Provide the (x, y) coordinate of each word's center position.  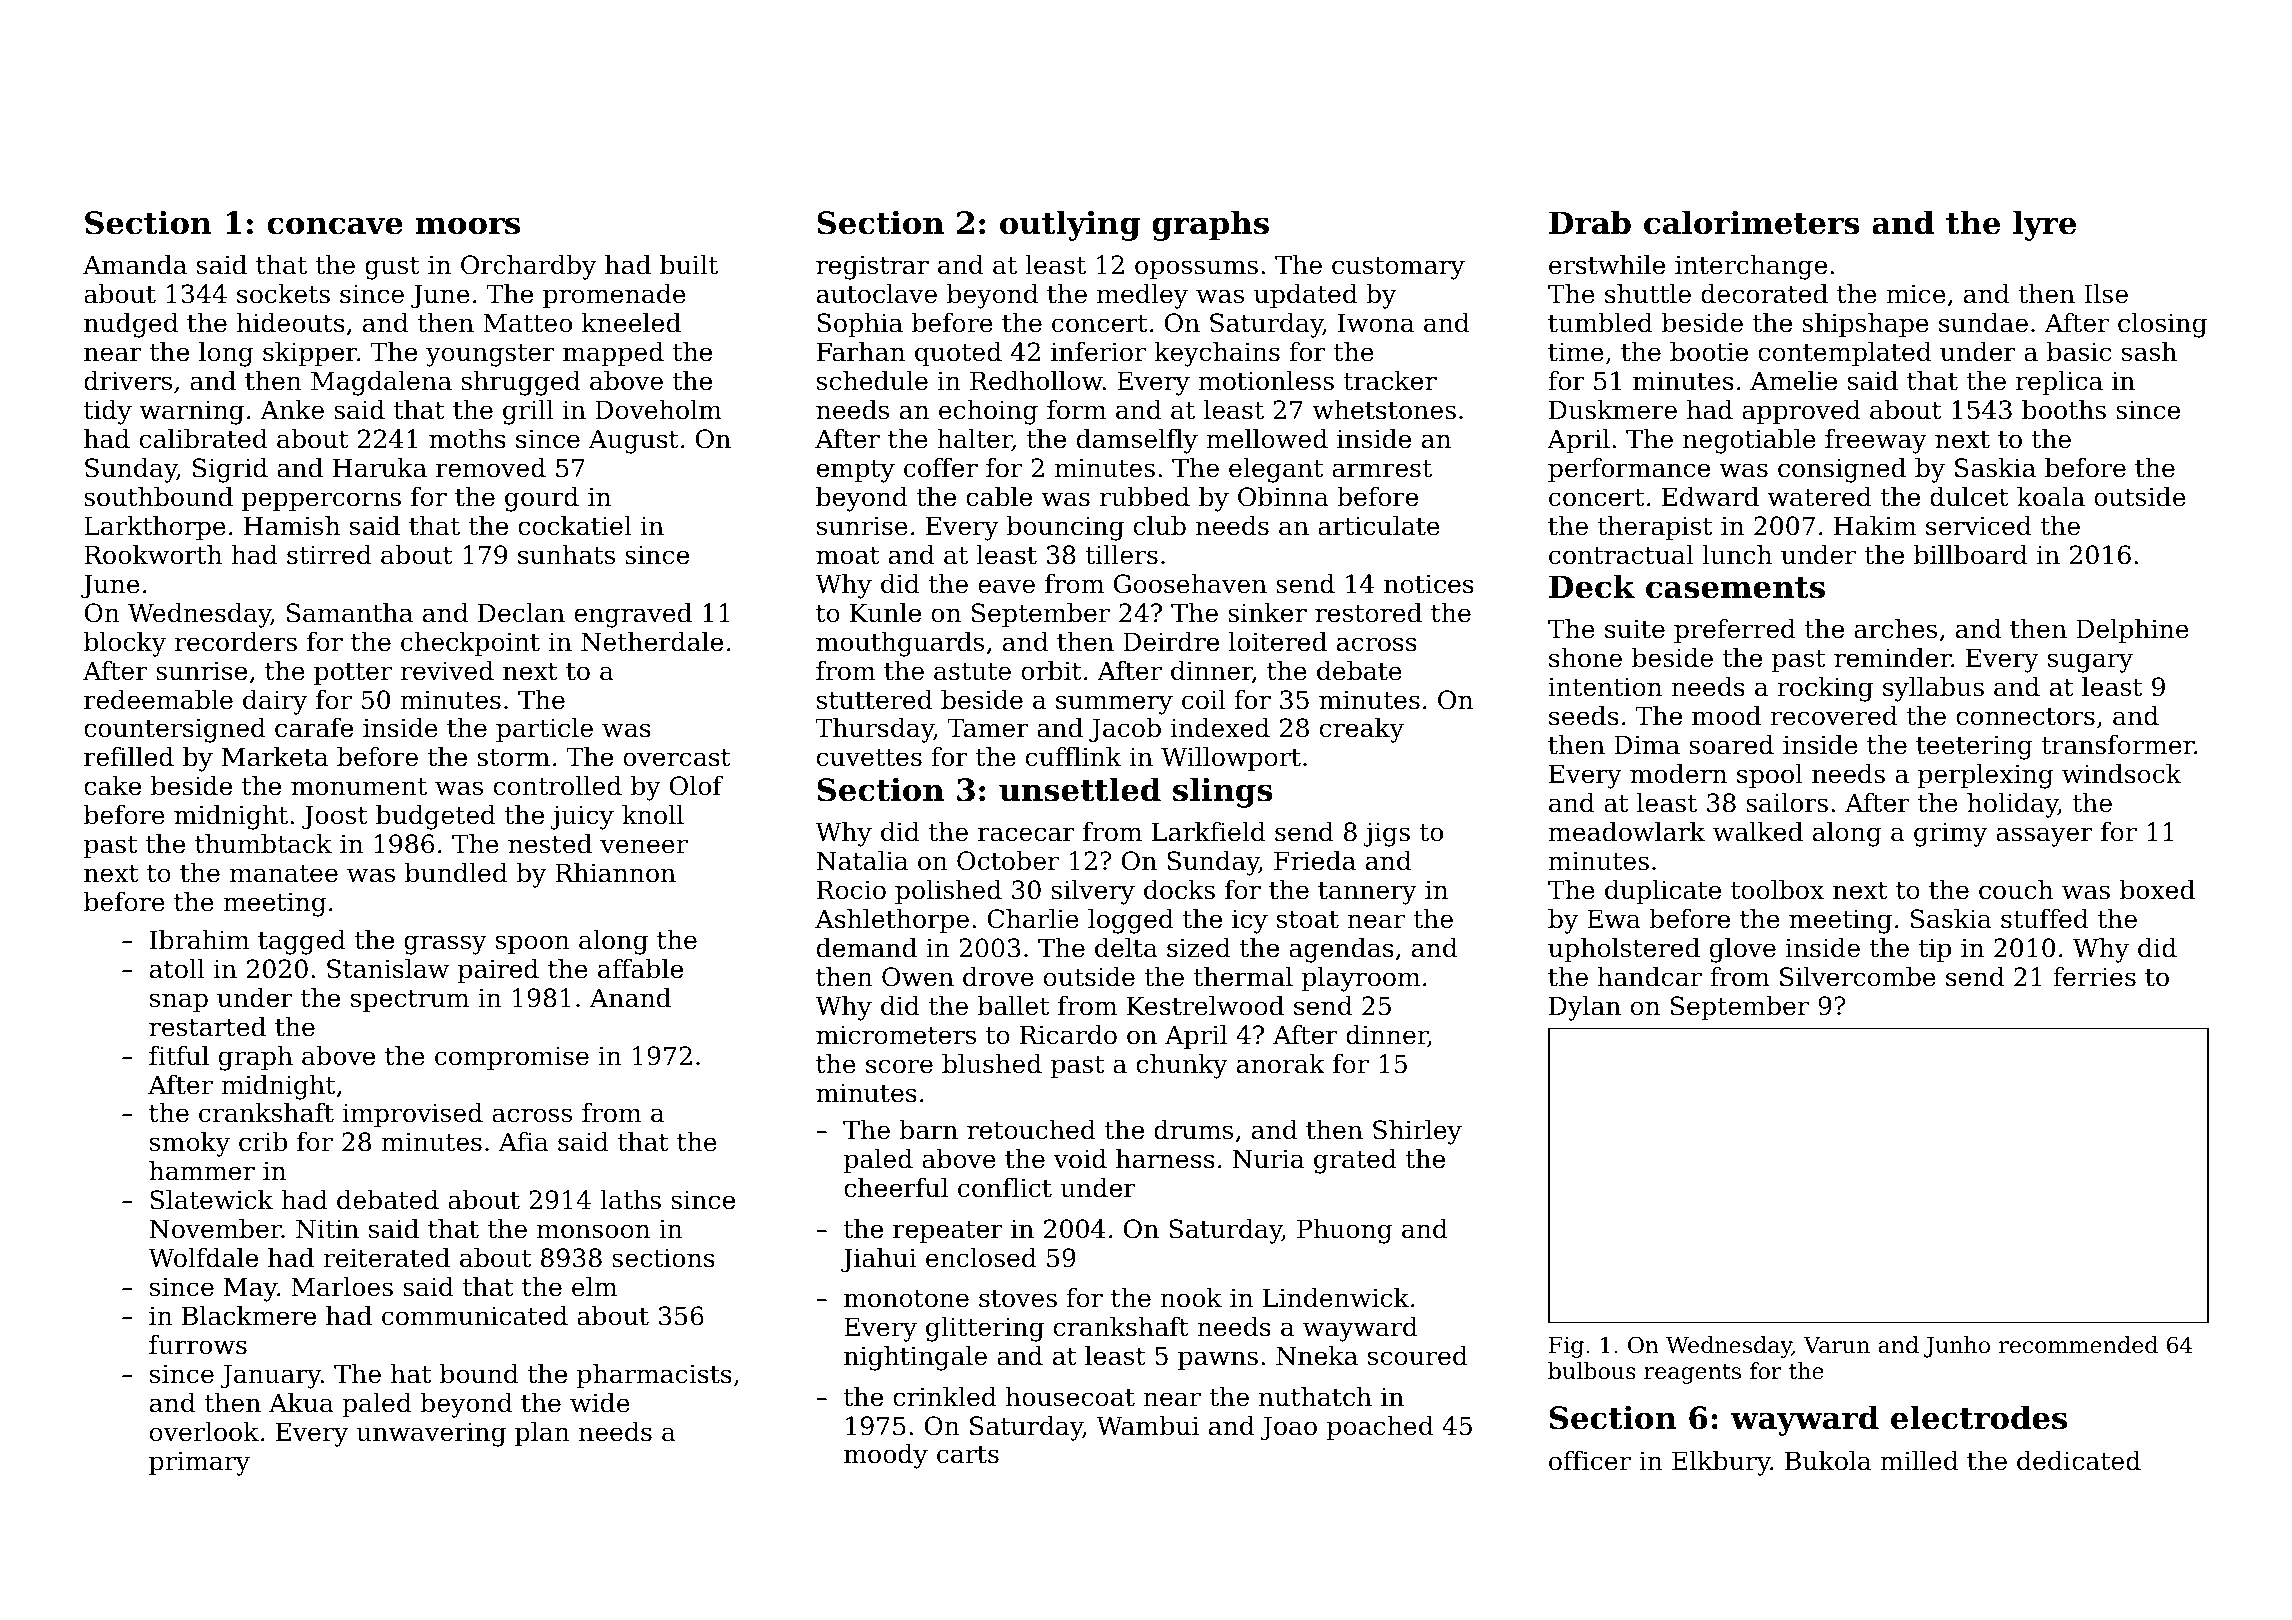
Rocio (851, 890)
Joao (1288, 1428)
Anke (292, 410)
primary (199, 1463)
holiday (2012, 805)
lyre (2044, 225)
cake (112, 786)
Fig (1566, 1347)
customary (1398, 268)
